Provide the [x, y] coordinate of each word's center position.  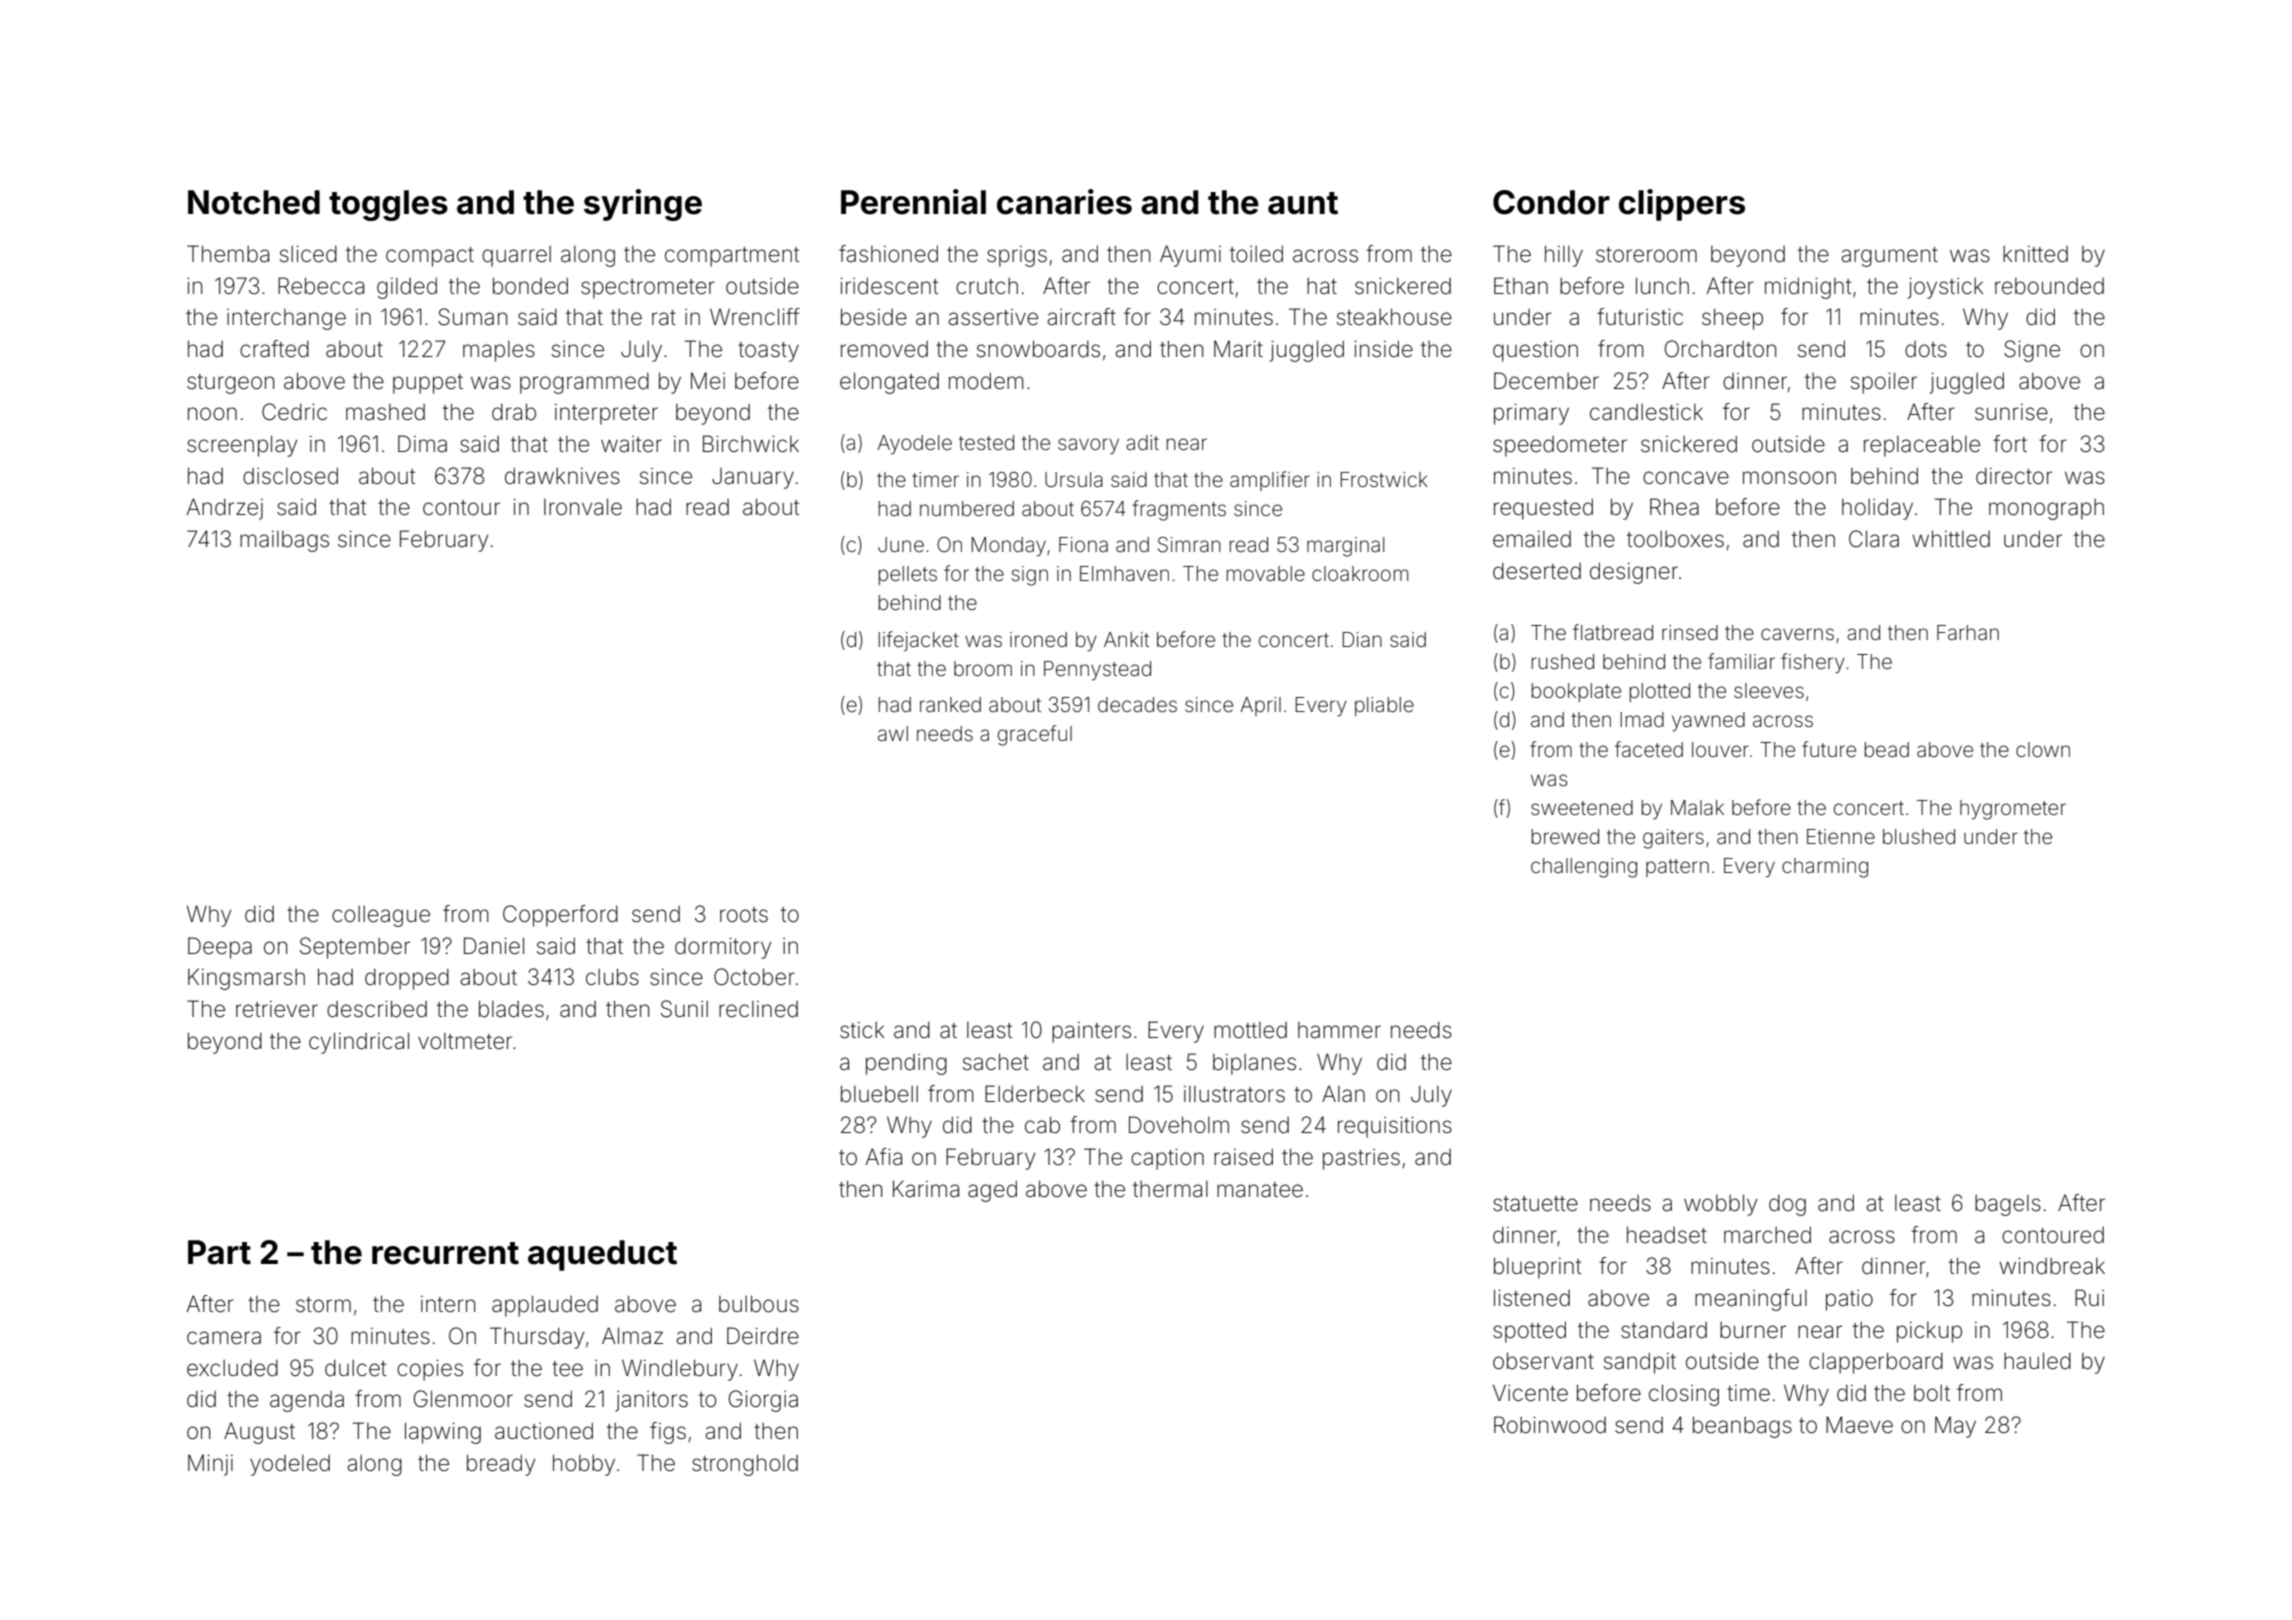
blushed [1919, 836]
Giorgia [763, 1401]
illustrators [1234, 1094]
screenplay [242, 446]
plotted [1660, 692]
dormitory [723, 948]
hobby [584, 1465]
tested [986, 442]
